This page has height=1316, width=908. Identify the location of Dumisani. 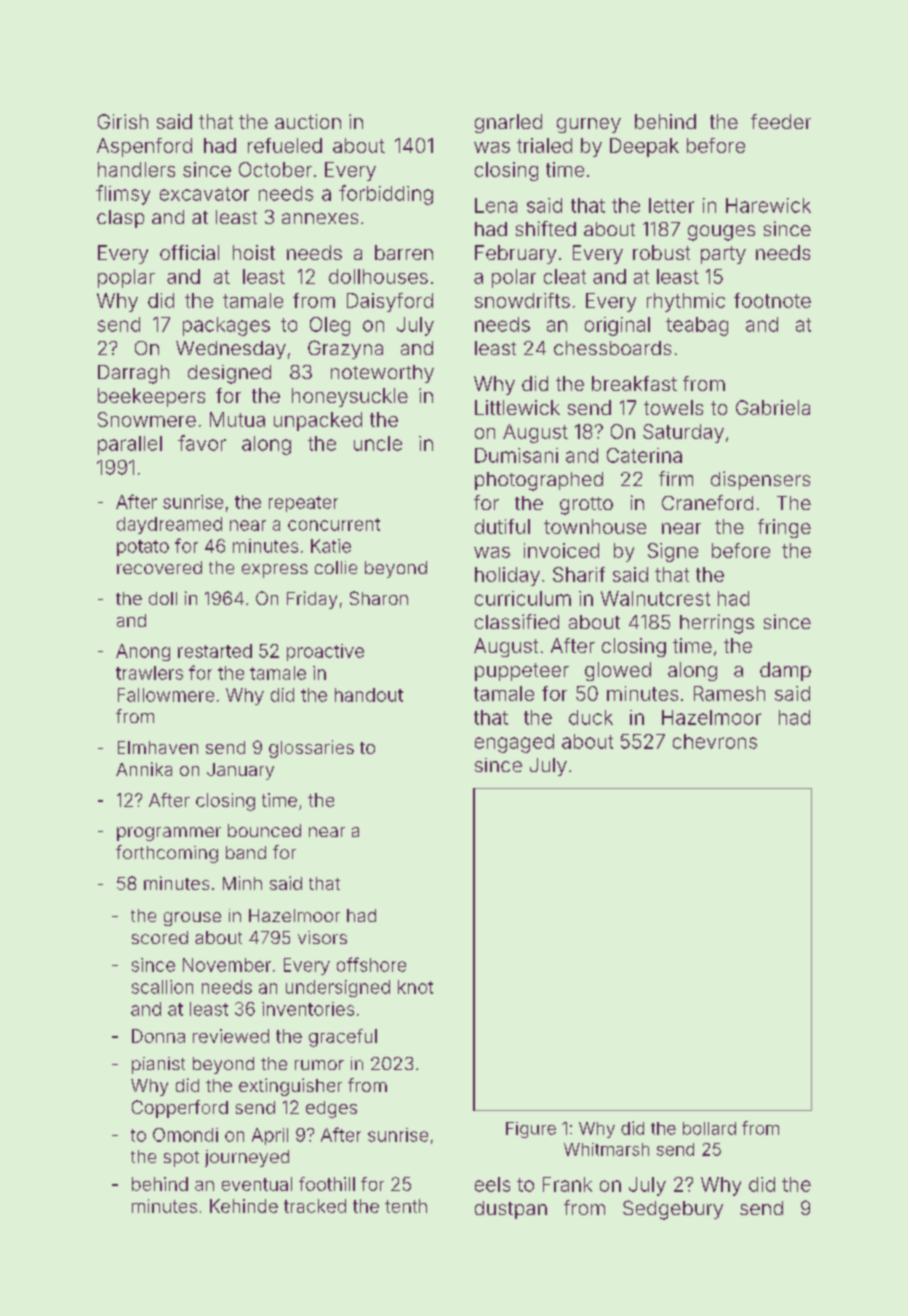
(516, 455).
